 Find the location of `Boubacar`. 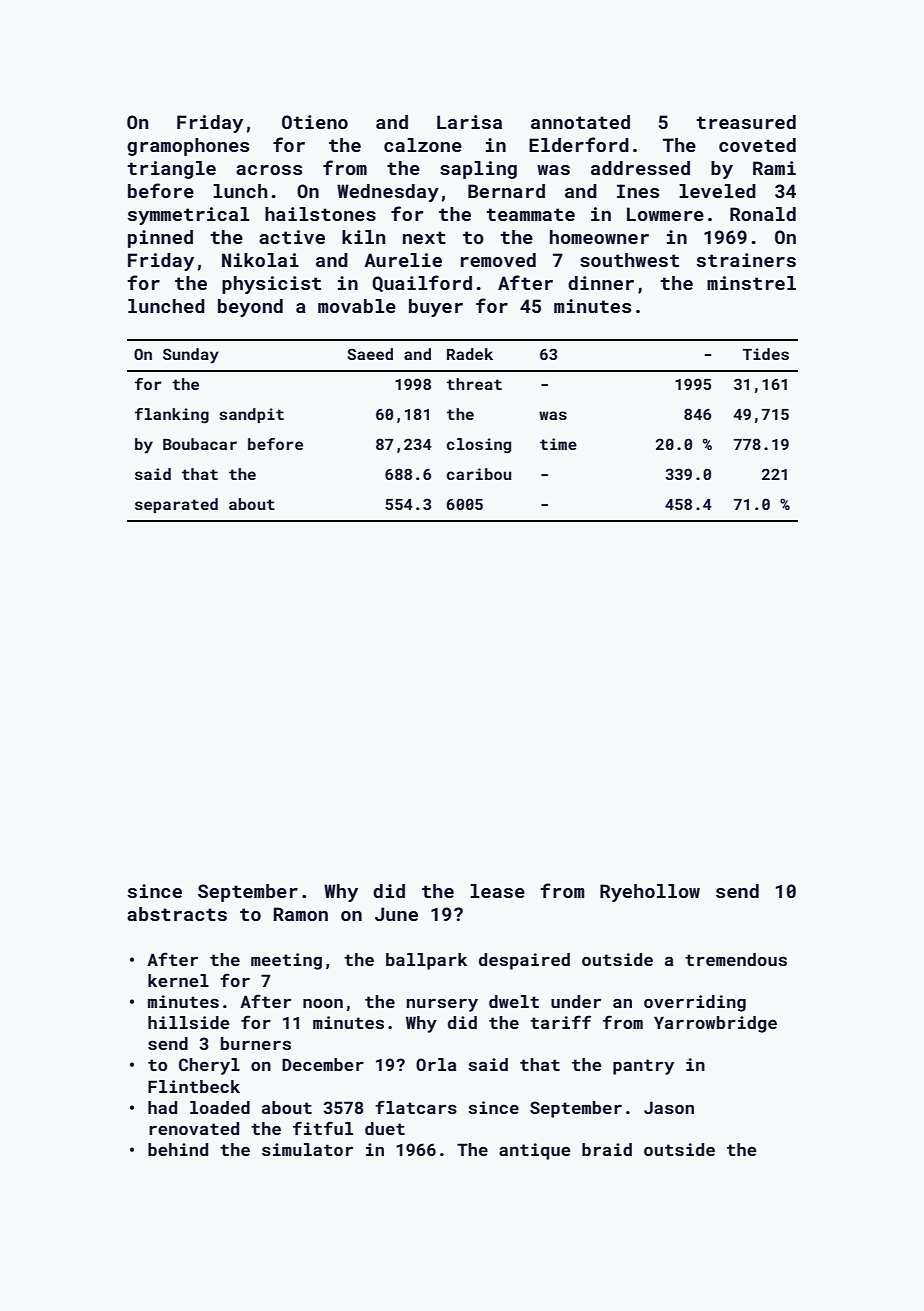

Boubacar is located at coordinates (200, 444).
